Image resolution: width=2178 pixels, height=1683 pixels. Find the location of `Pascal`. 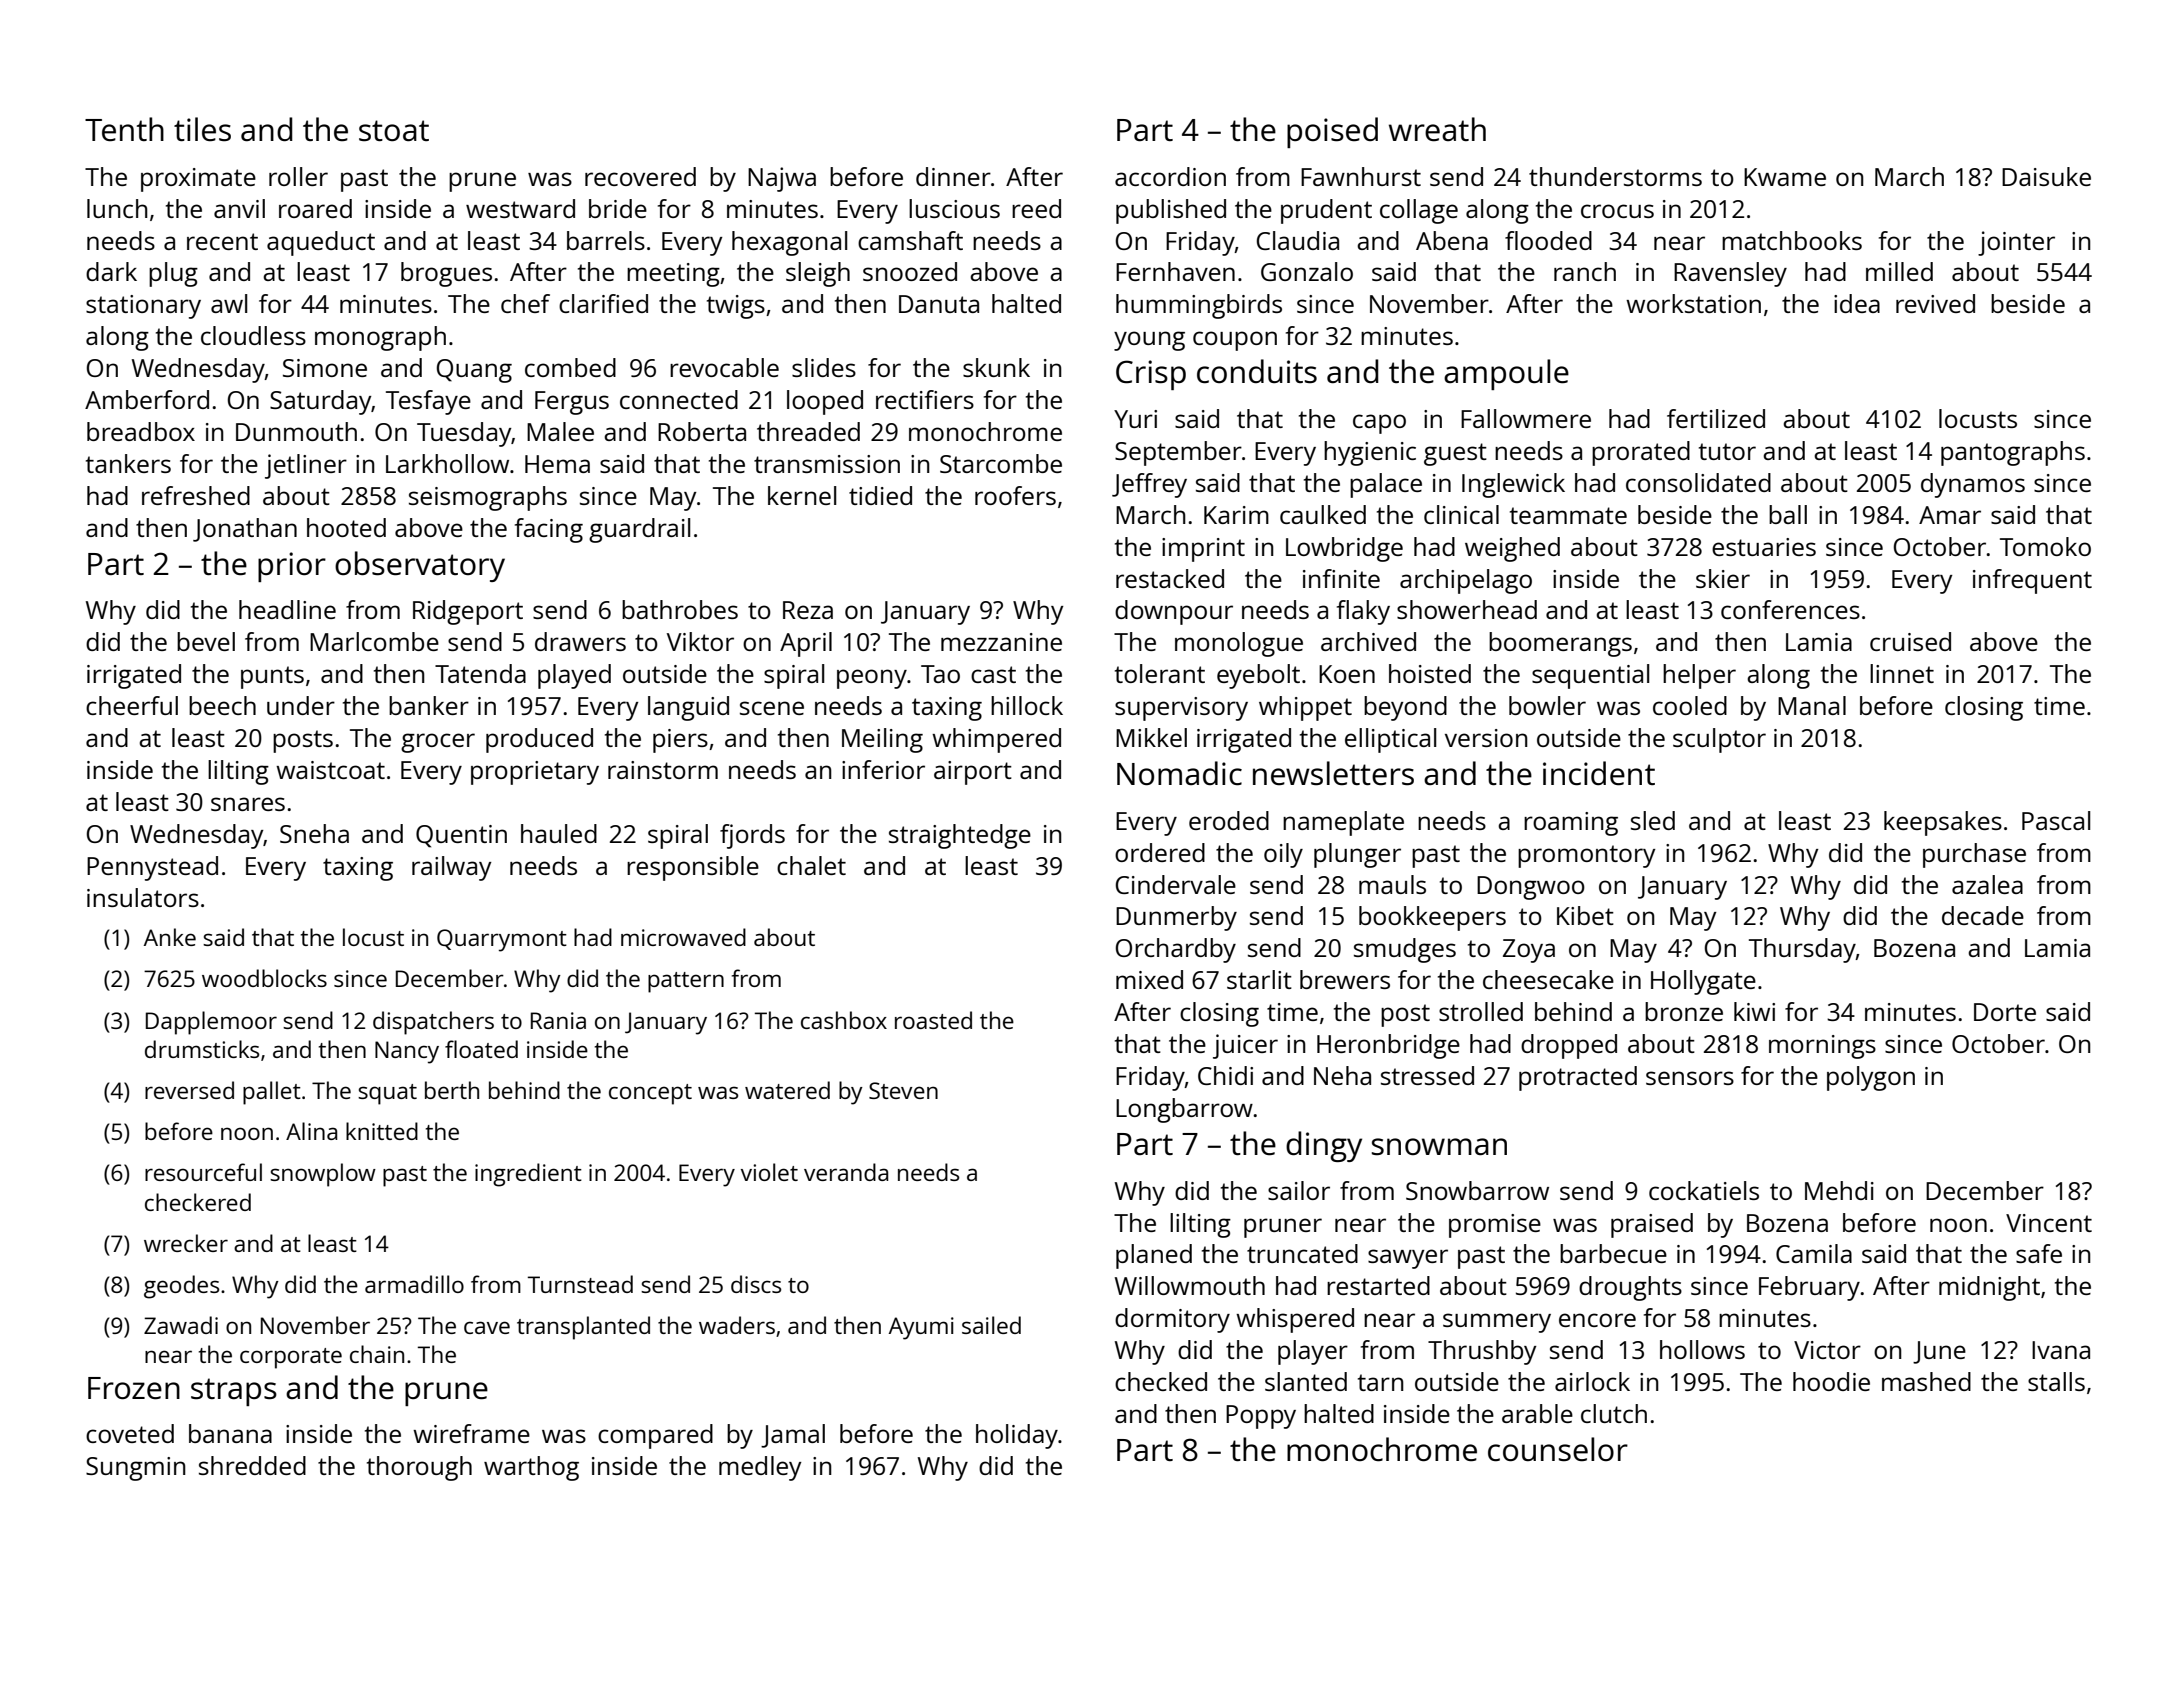

Pascal is located at coordinates (2056, 820).
